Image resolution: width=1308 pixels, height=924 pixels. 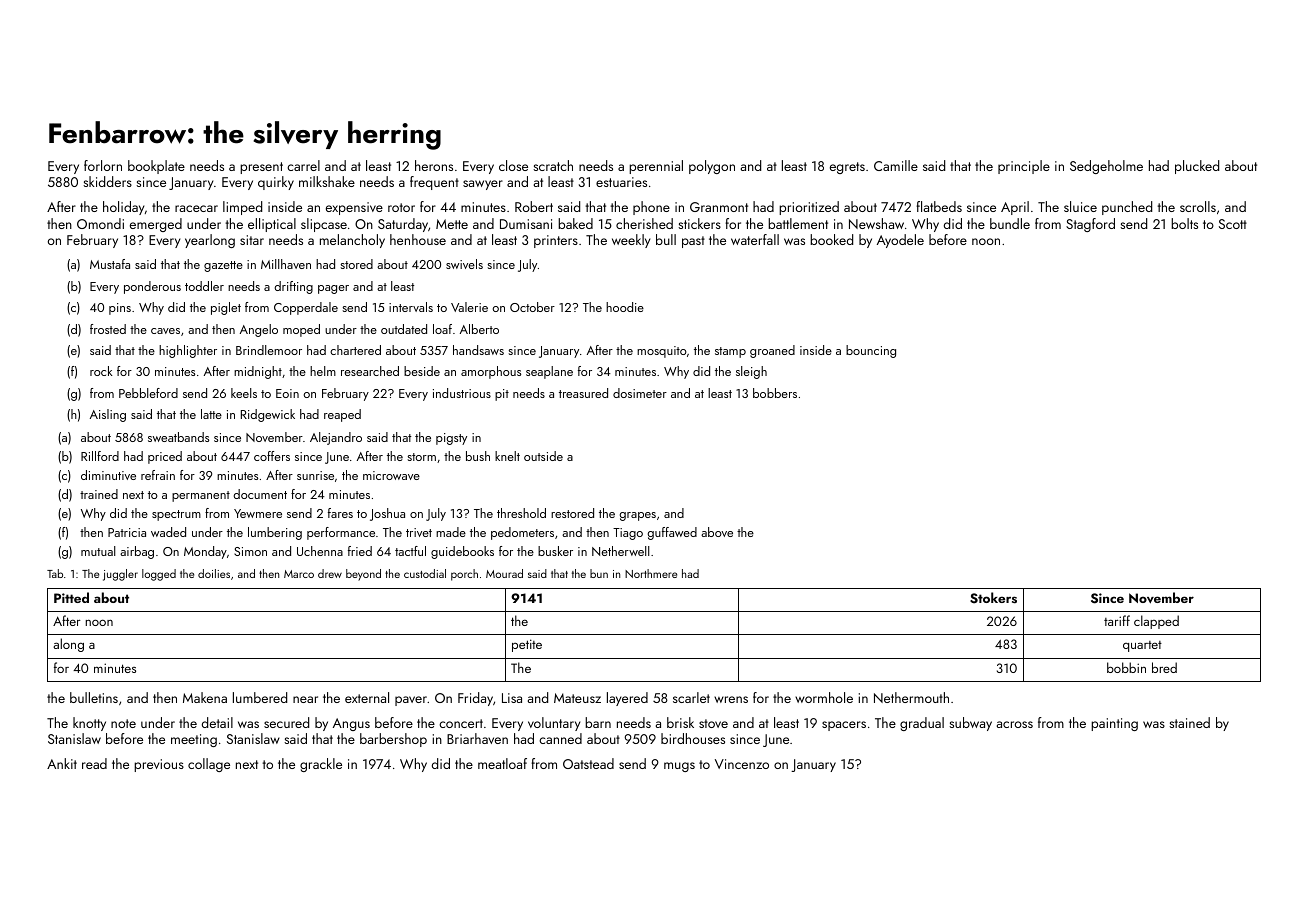 I want to click on Mette, so click(x=452, y=224).
